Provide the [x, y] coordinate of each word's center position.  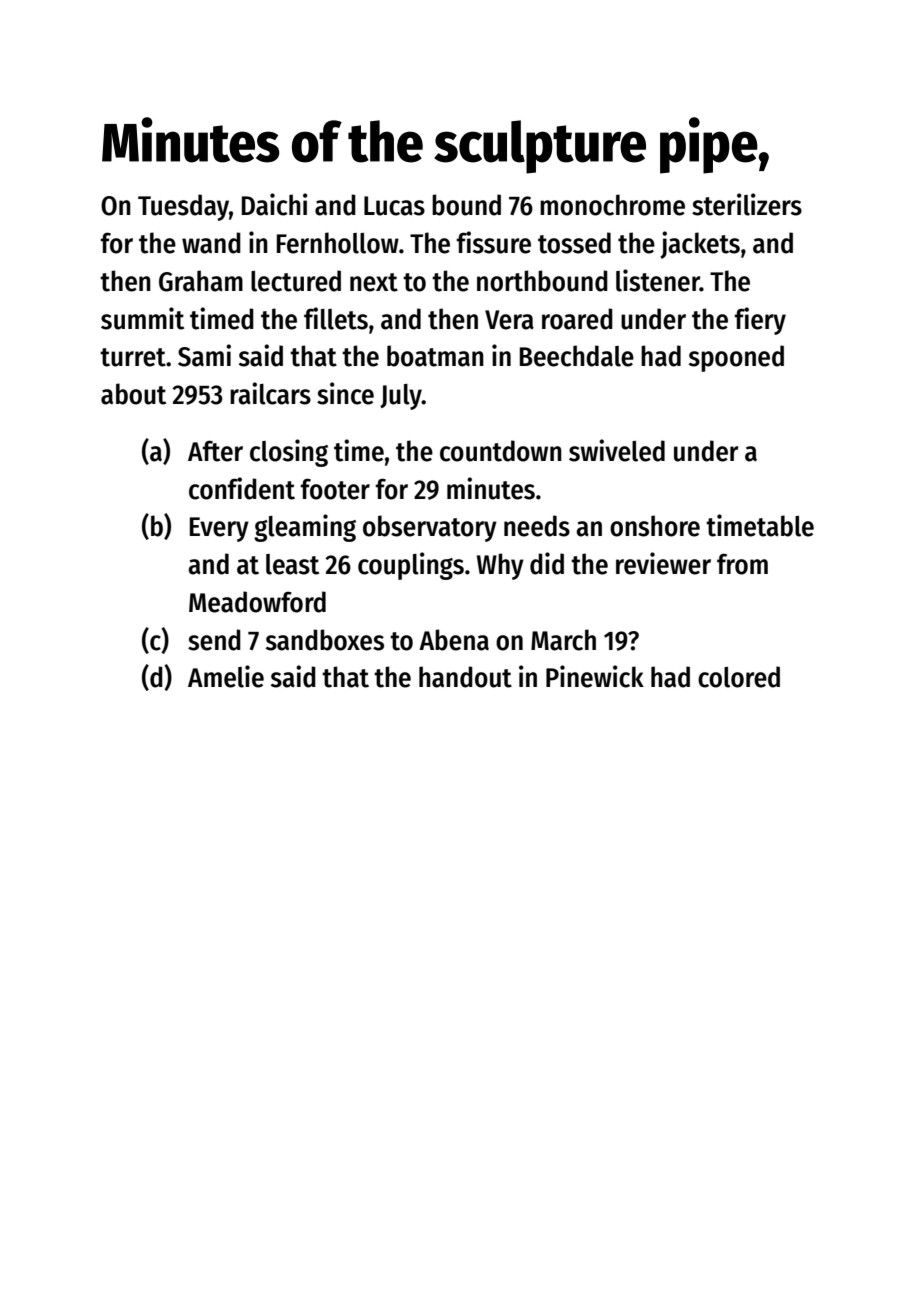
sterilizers [747, 204]
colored [739, 677]
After [215, 451]
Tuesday [183, 207]
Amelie [226, 676]
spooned [736, 358]
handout [465, 677]
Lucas [394, 206]
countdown [501, 451]
